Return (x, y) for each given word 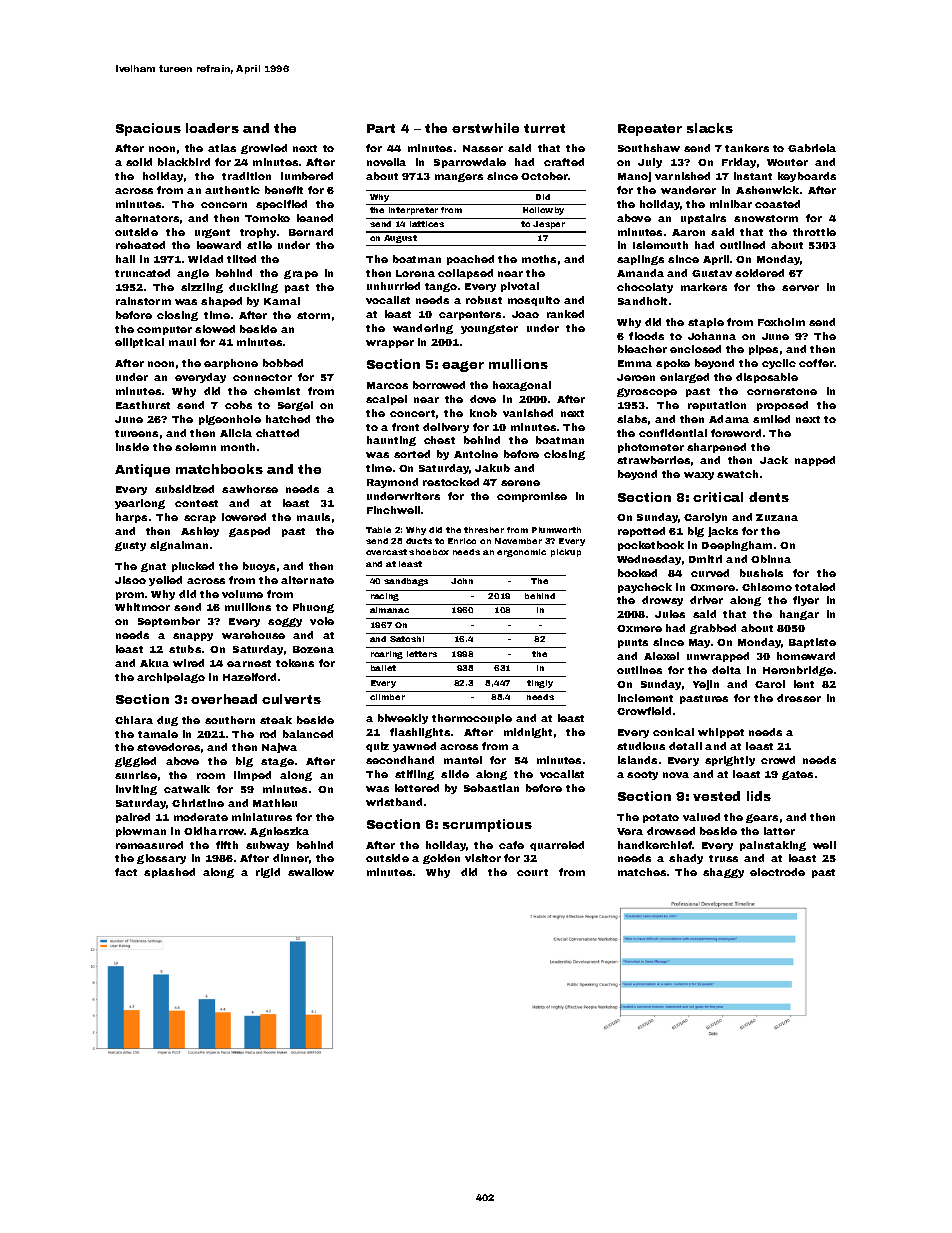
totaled (815, 587)
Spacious (148, 129)
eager (463, 366)
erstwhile (485, 128)
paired (133, 818)
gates (797, 775)
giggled (135, 762)
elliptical (139, 343)
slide (455, 774)
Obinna (771, 559)
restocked (451, 482)
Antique (142, 470)
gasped (249, 532)
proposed (782, 406)
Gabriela (812, 148)
